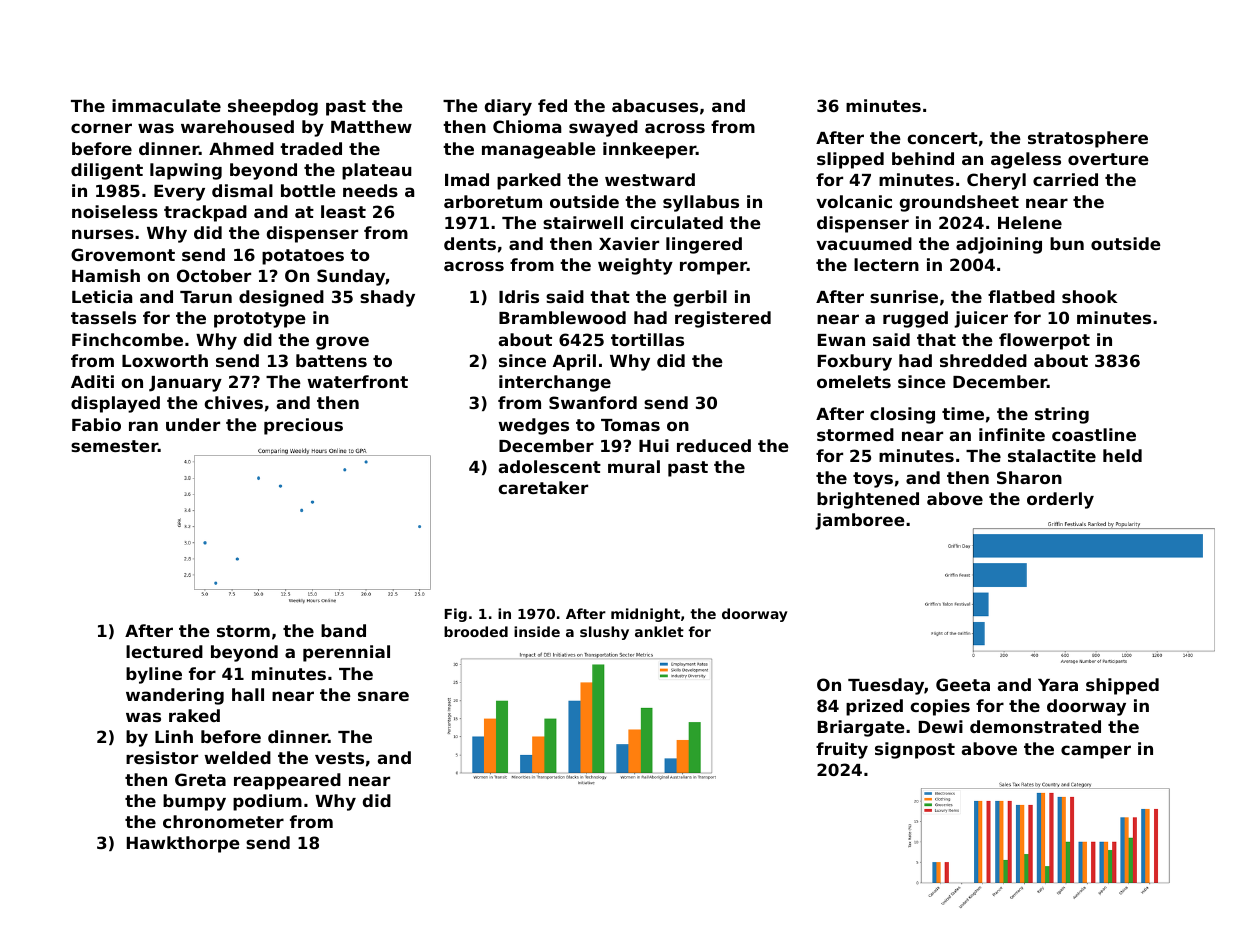  I want to click on gerbil, so click(700, 298).
